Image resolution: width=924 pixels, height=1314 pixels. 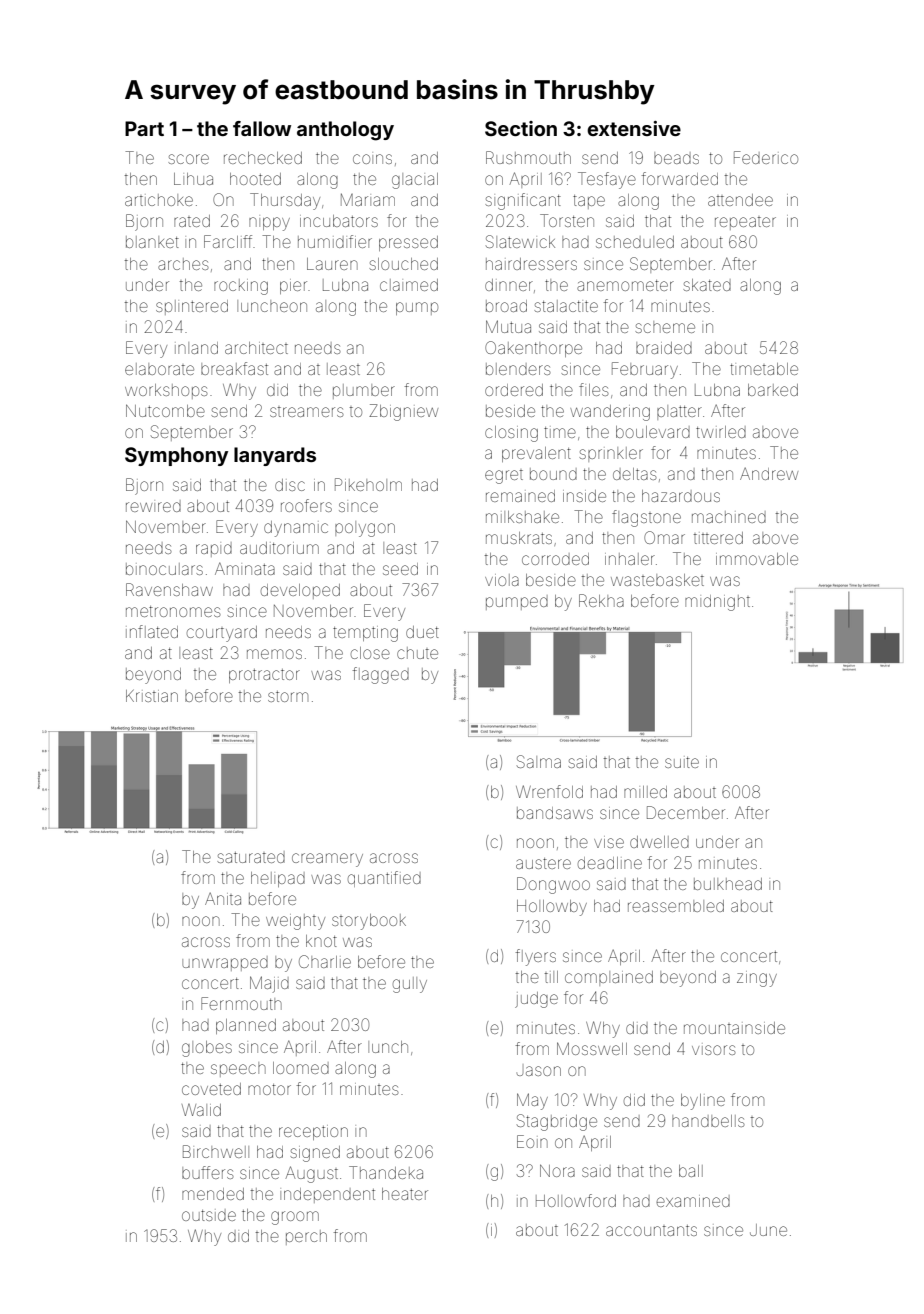 What do you see at coordinates (757, 559) in the document?
I see `immovable` at bounding box center [757, 559].
